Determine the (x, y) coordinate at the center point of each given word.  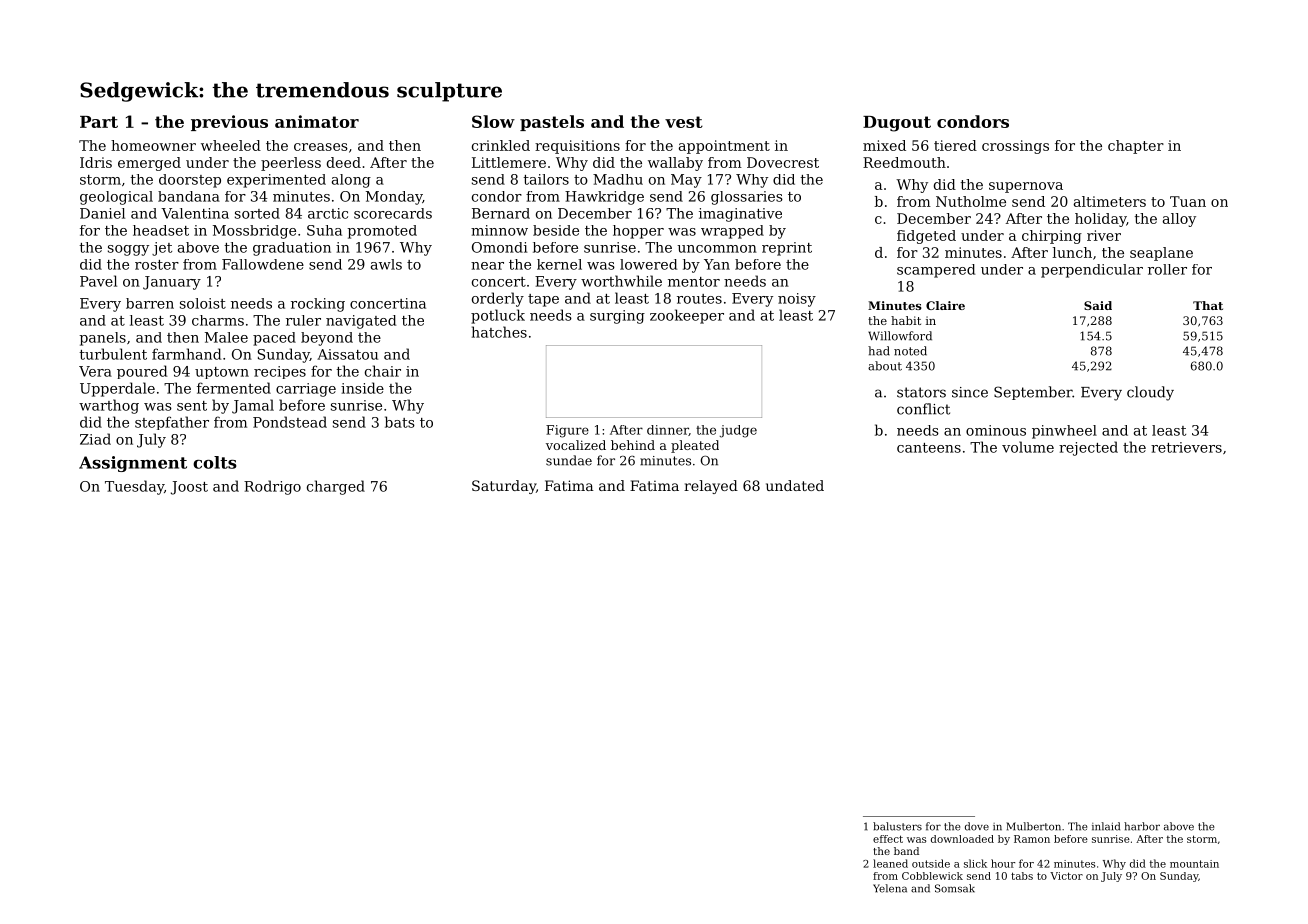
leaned (890, 863)
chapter (1136, 147)
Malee (226, 337)
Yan (717, 264)
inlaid (1106, 826)
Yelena (890, 888)
